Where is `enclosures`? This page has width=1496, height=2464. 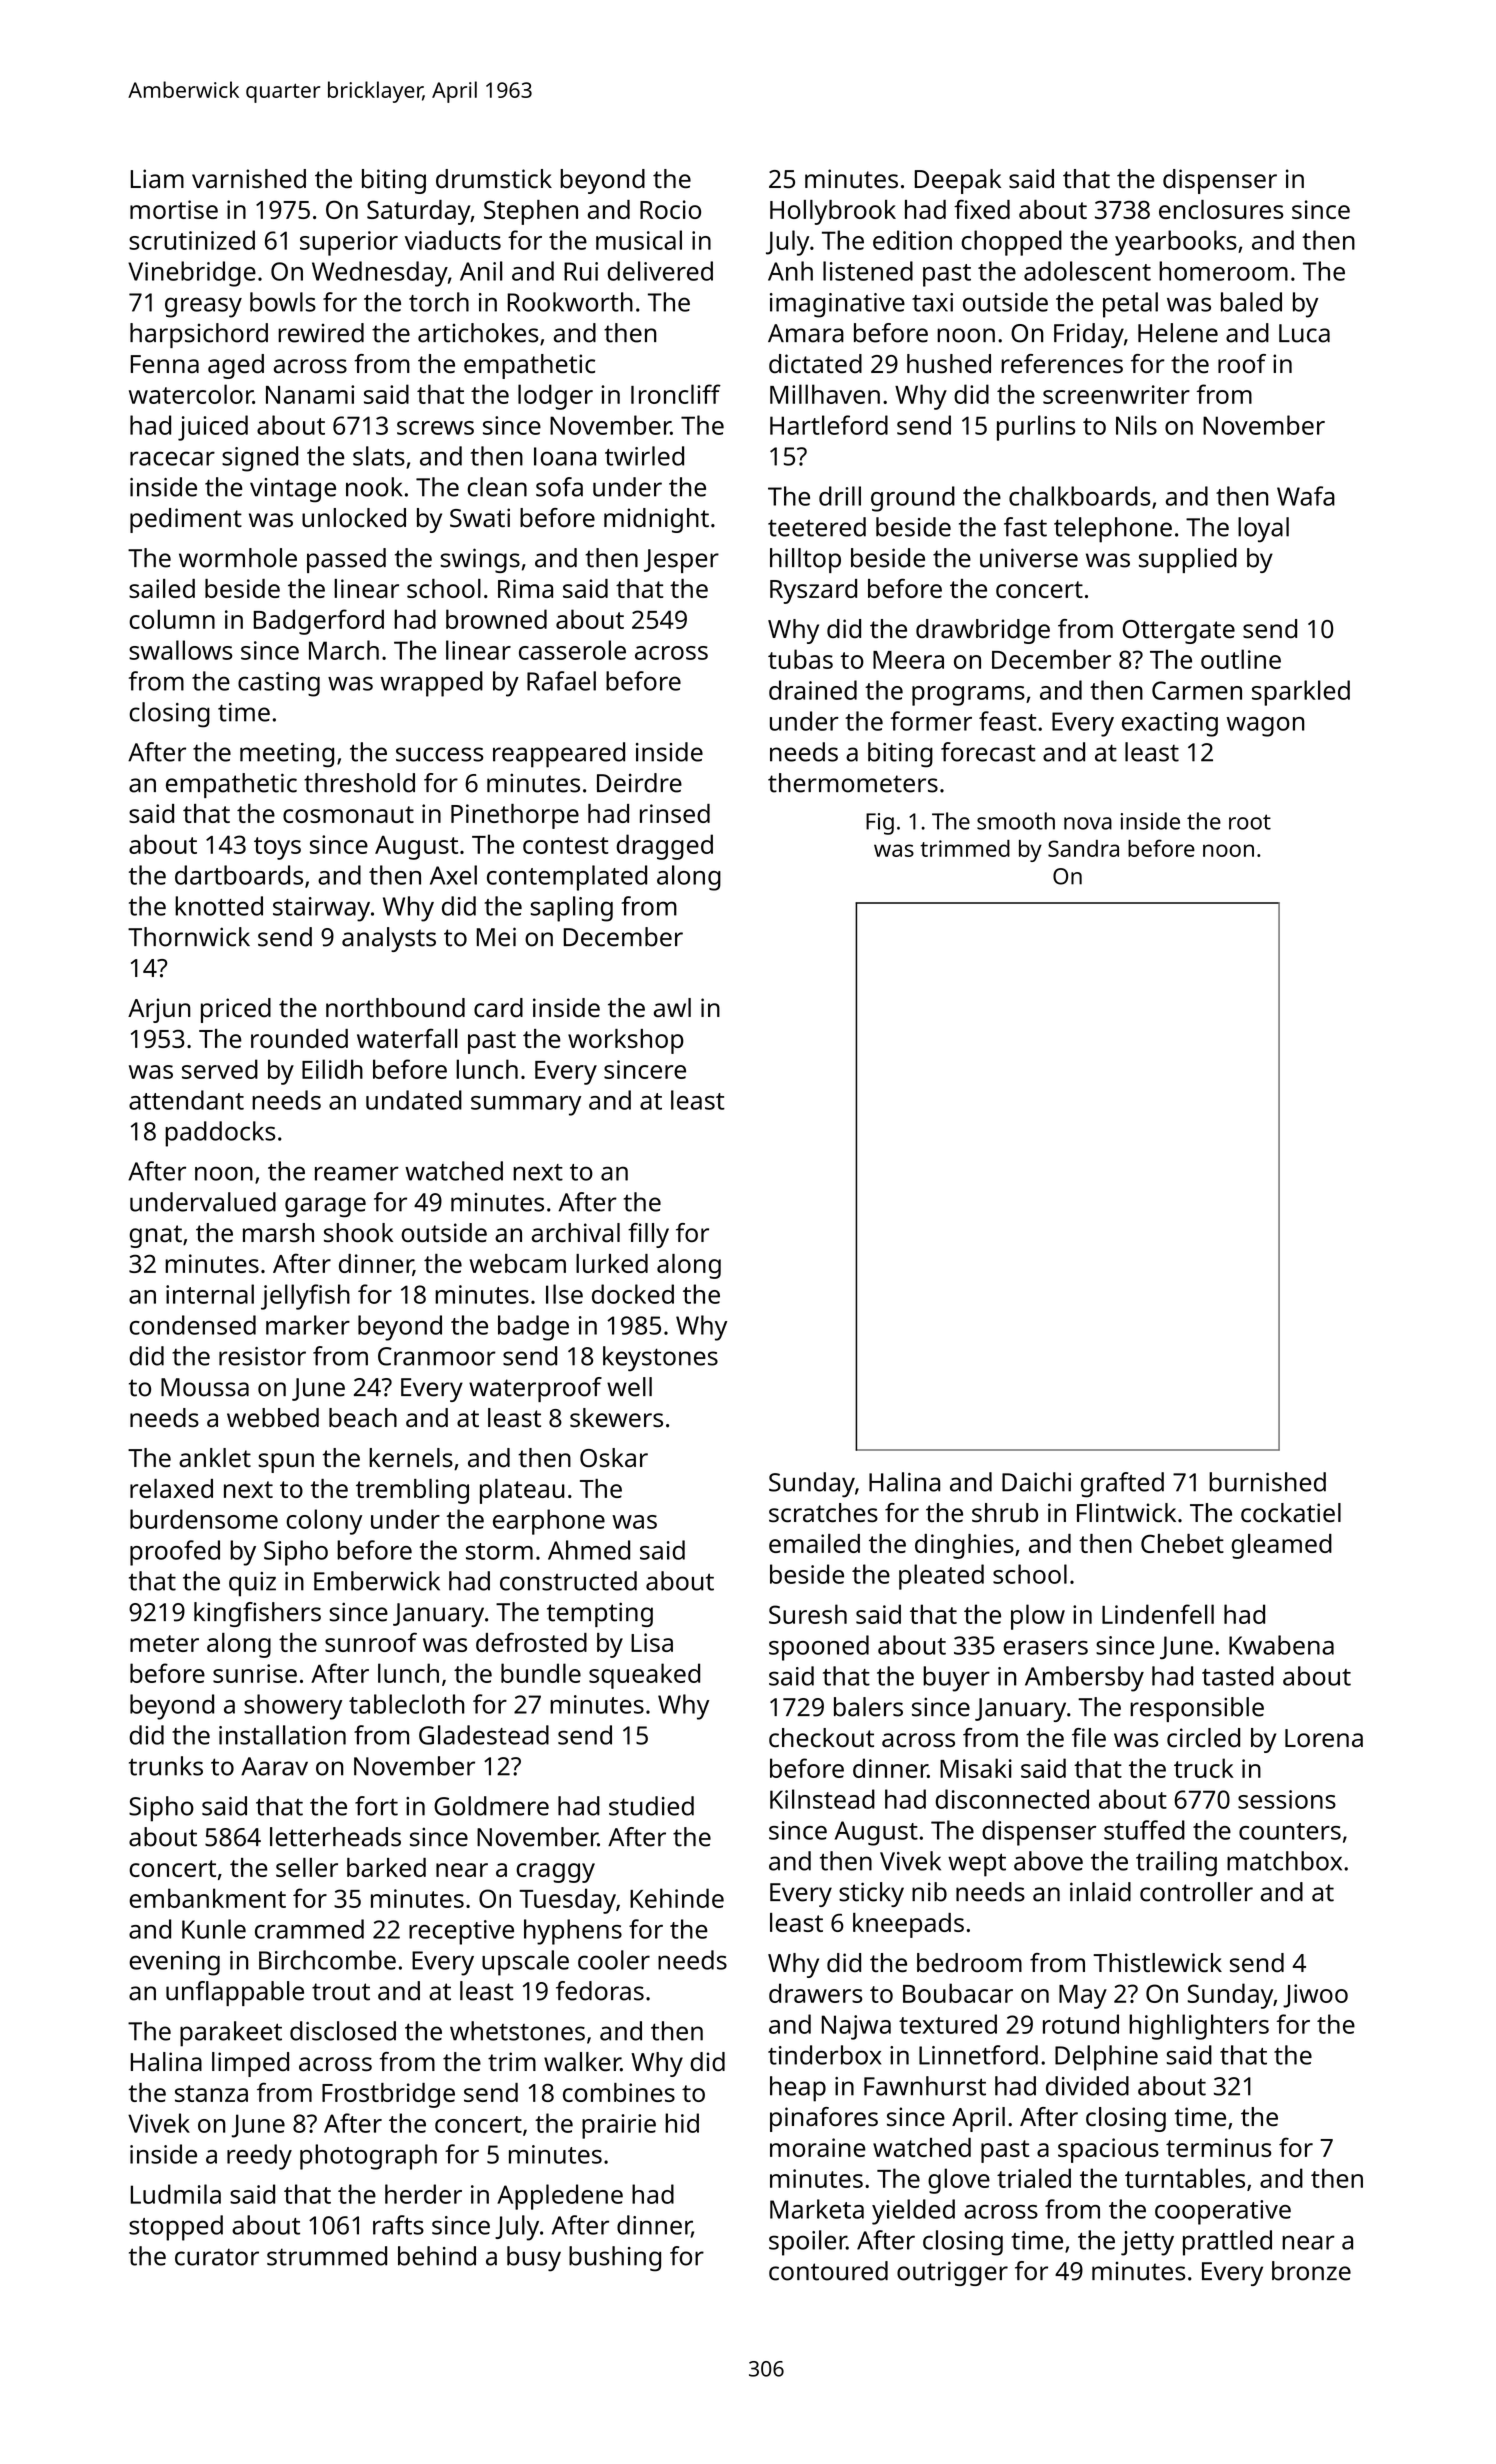
enclosures is located at coordinates (1221, 209).
